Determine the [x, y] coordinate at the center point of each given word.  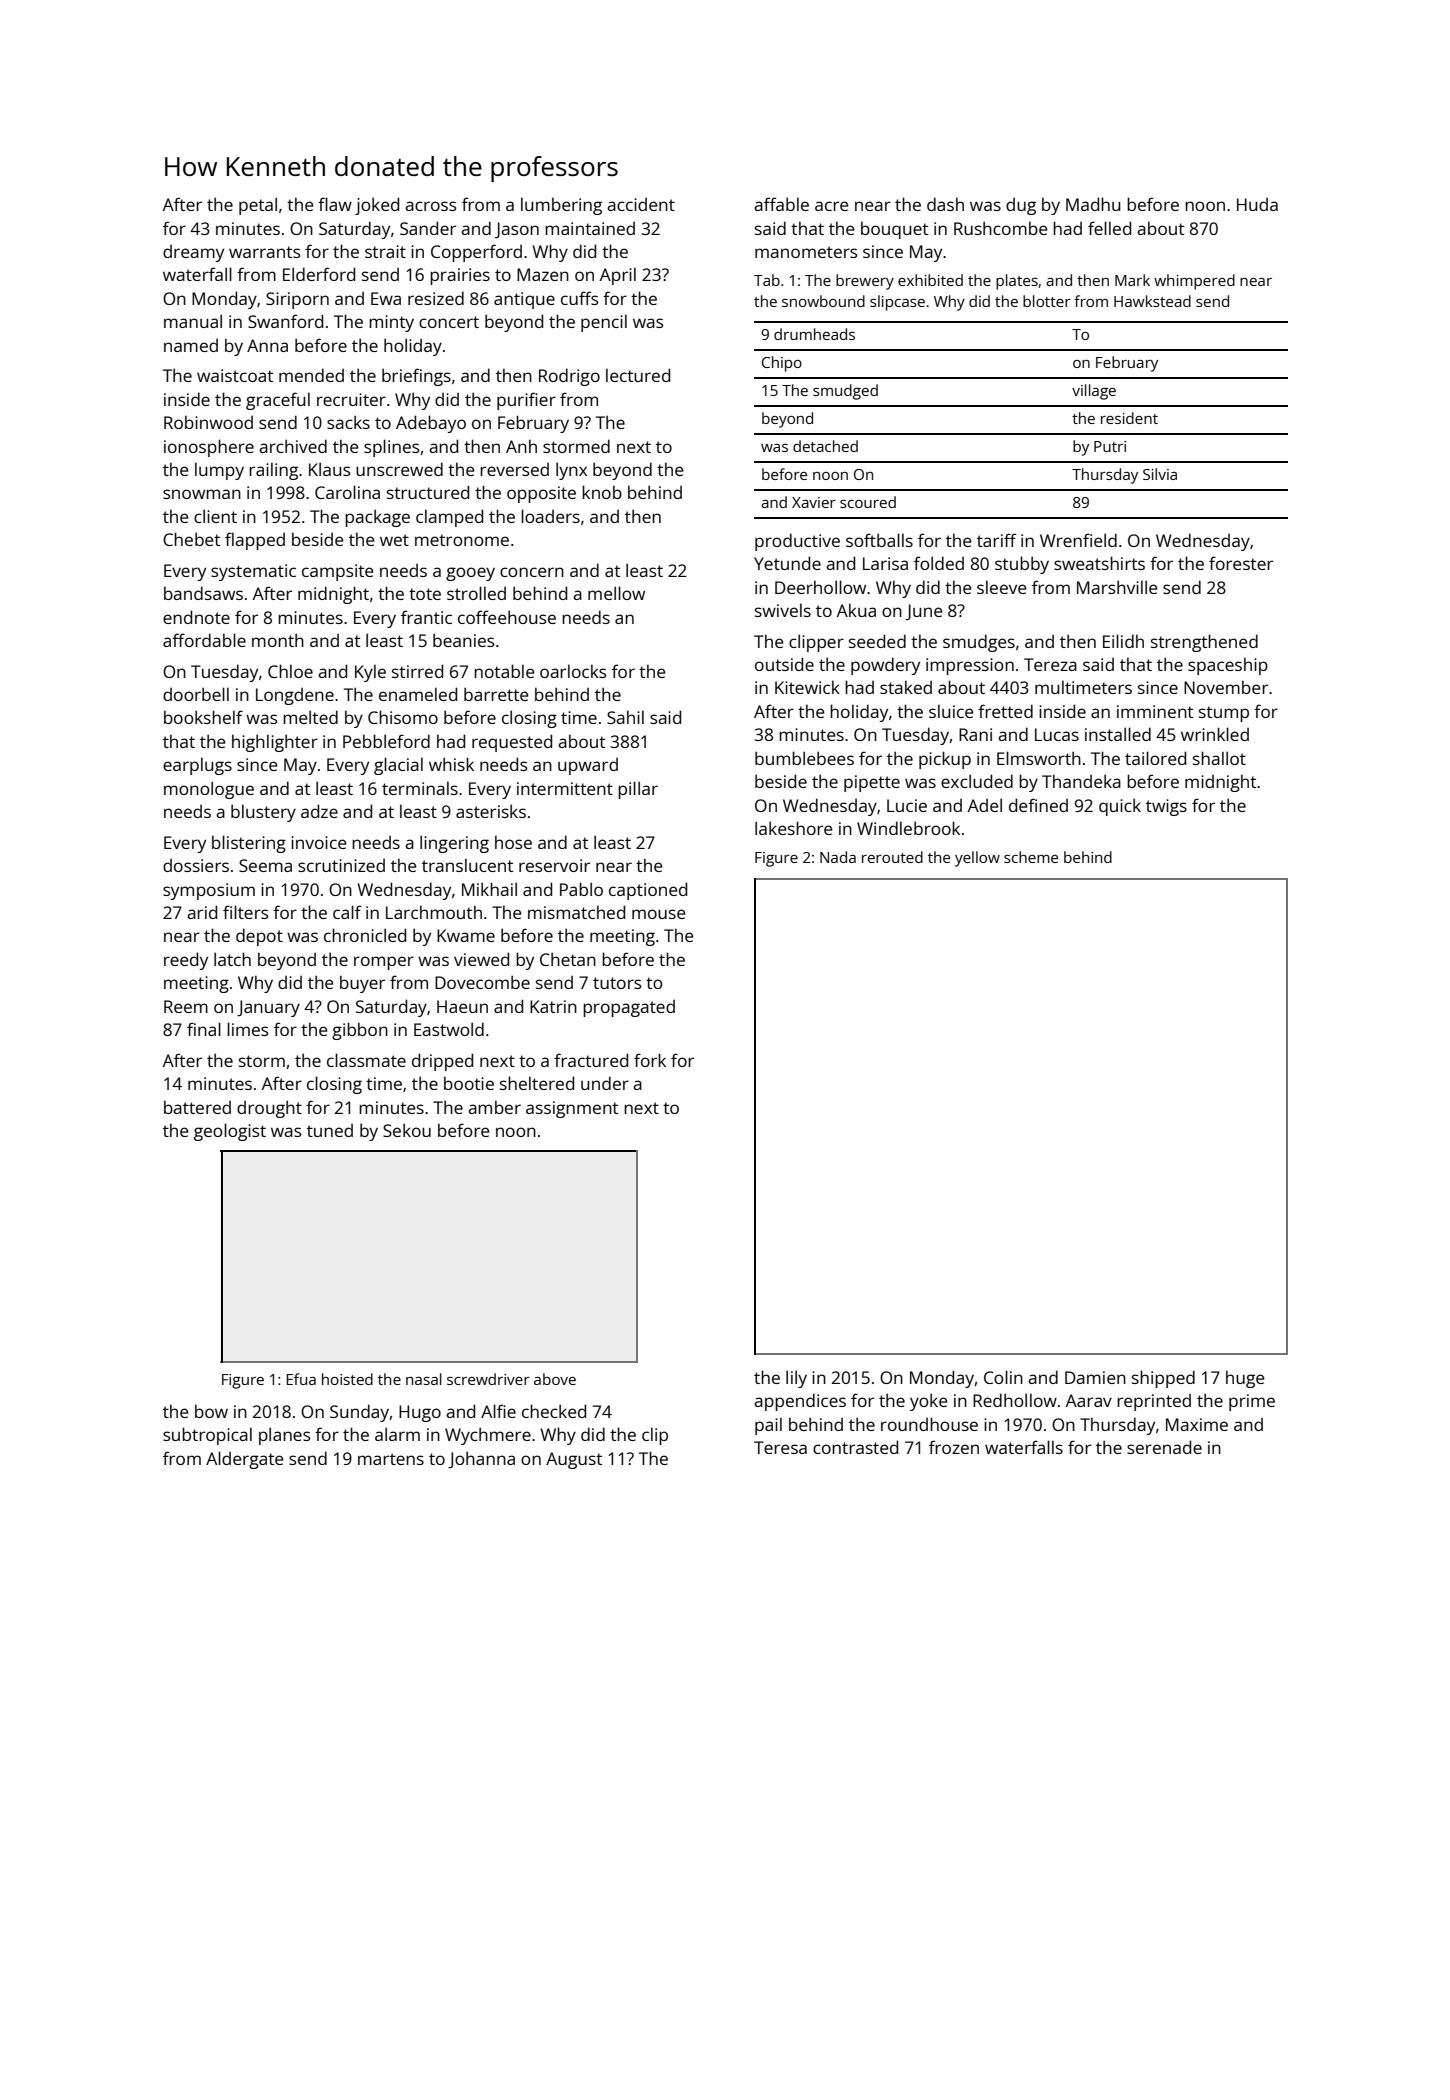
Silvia [1160, 474]
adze [319, 811]
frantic [426, 617]
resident [1129, 418]
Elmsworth [1039, 758]
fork [650, 1060]
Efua [301, 1379]
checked [554, 1411]
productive [797, 542]
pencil [604, 323]
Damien [1095, 1377]
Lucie [907, 805]
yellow [977, 859]
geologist [230, 1132]
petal [258, 206]
